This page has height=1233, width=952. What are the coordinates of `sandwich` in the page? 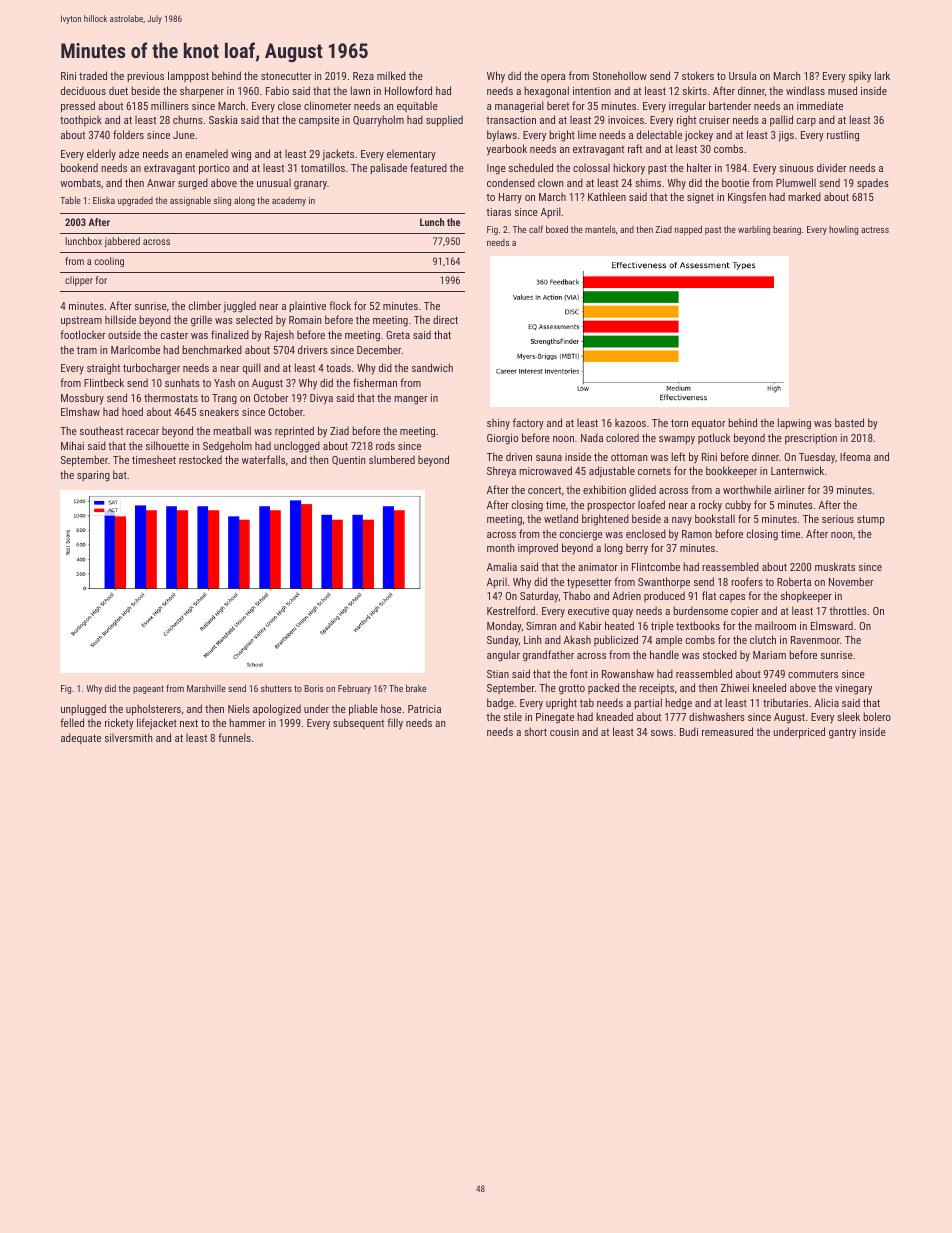 It's located at (432, 367).
